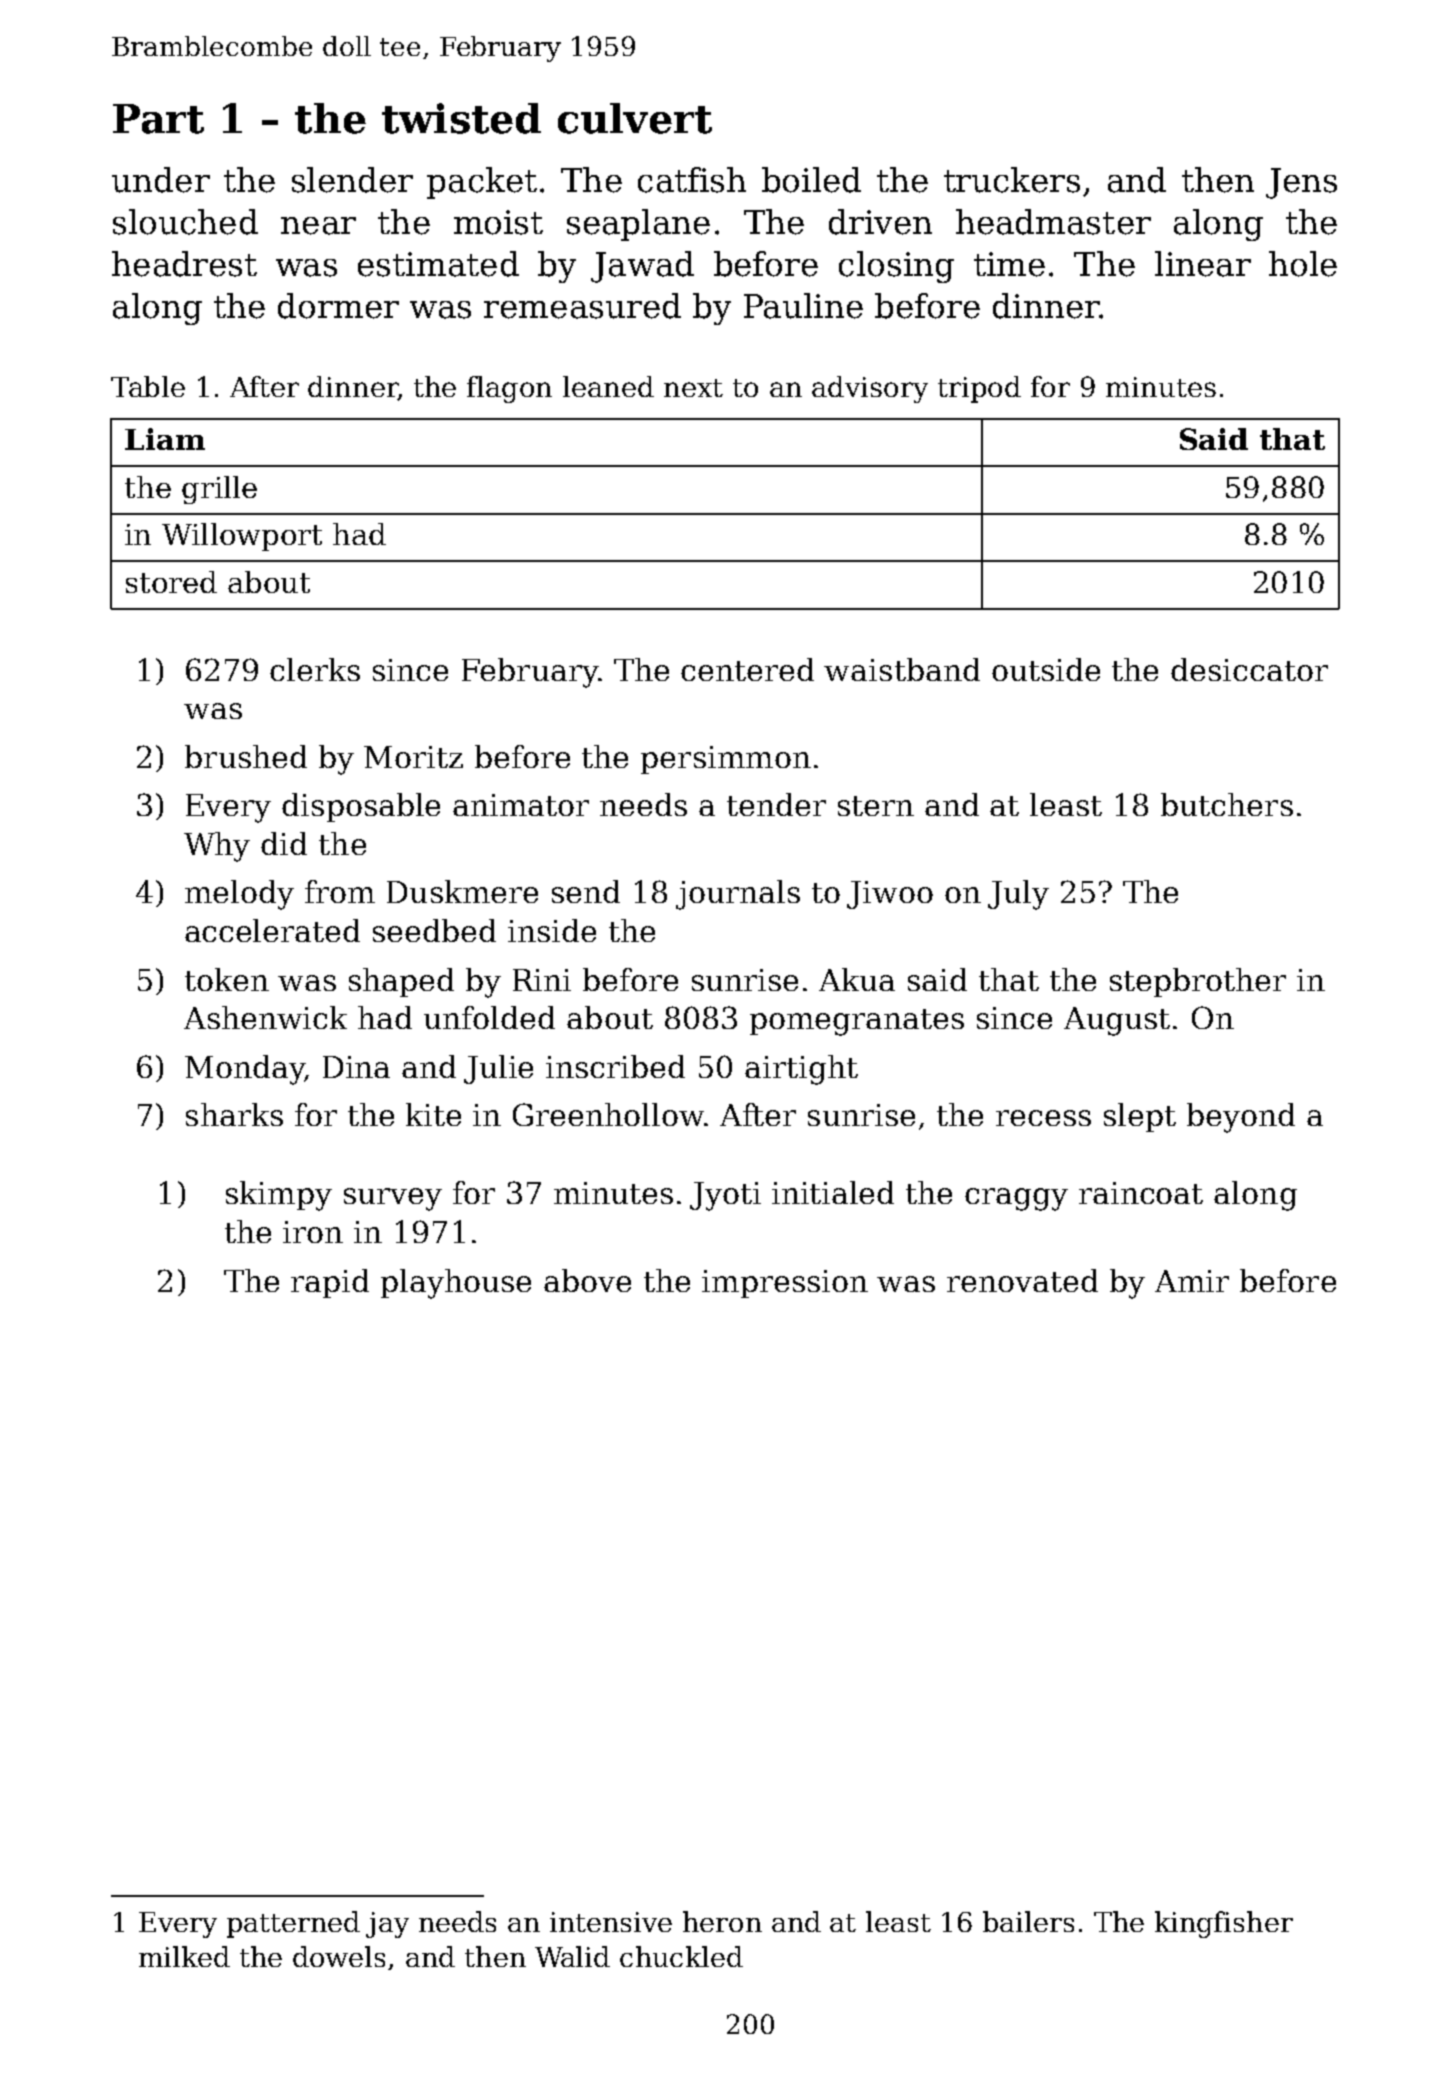  I want to click on truckers, so click(1012, 180).
